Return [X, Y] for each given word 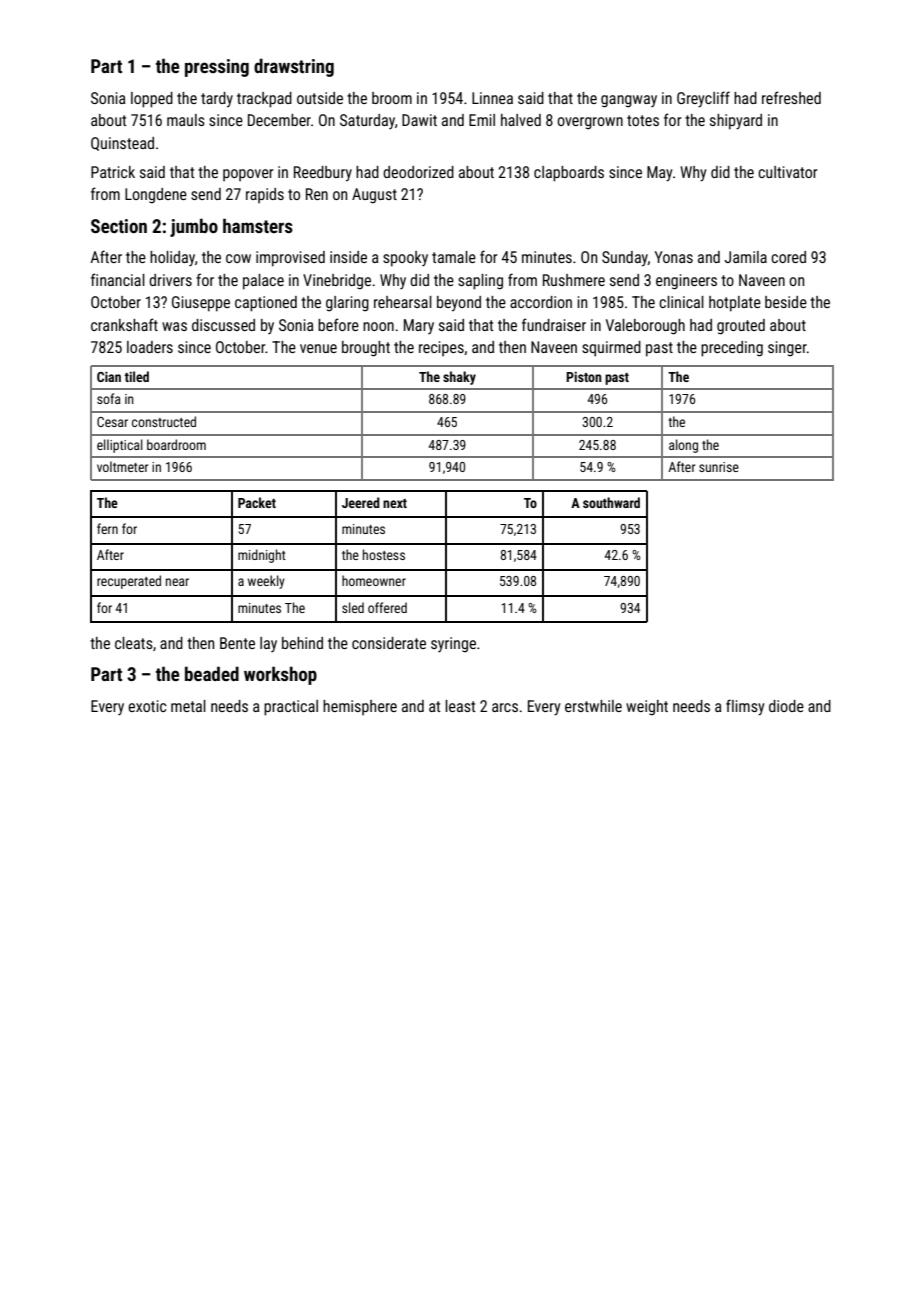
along [683, 446]
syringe [453, 645]
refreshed [791, 97]
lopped [152, 100]
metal [188, 706]
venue [318, 348]
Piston [584, 377]
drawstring [294, 67]
